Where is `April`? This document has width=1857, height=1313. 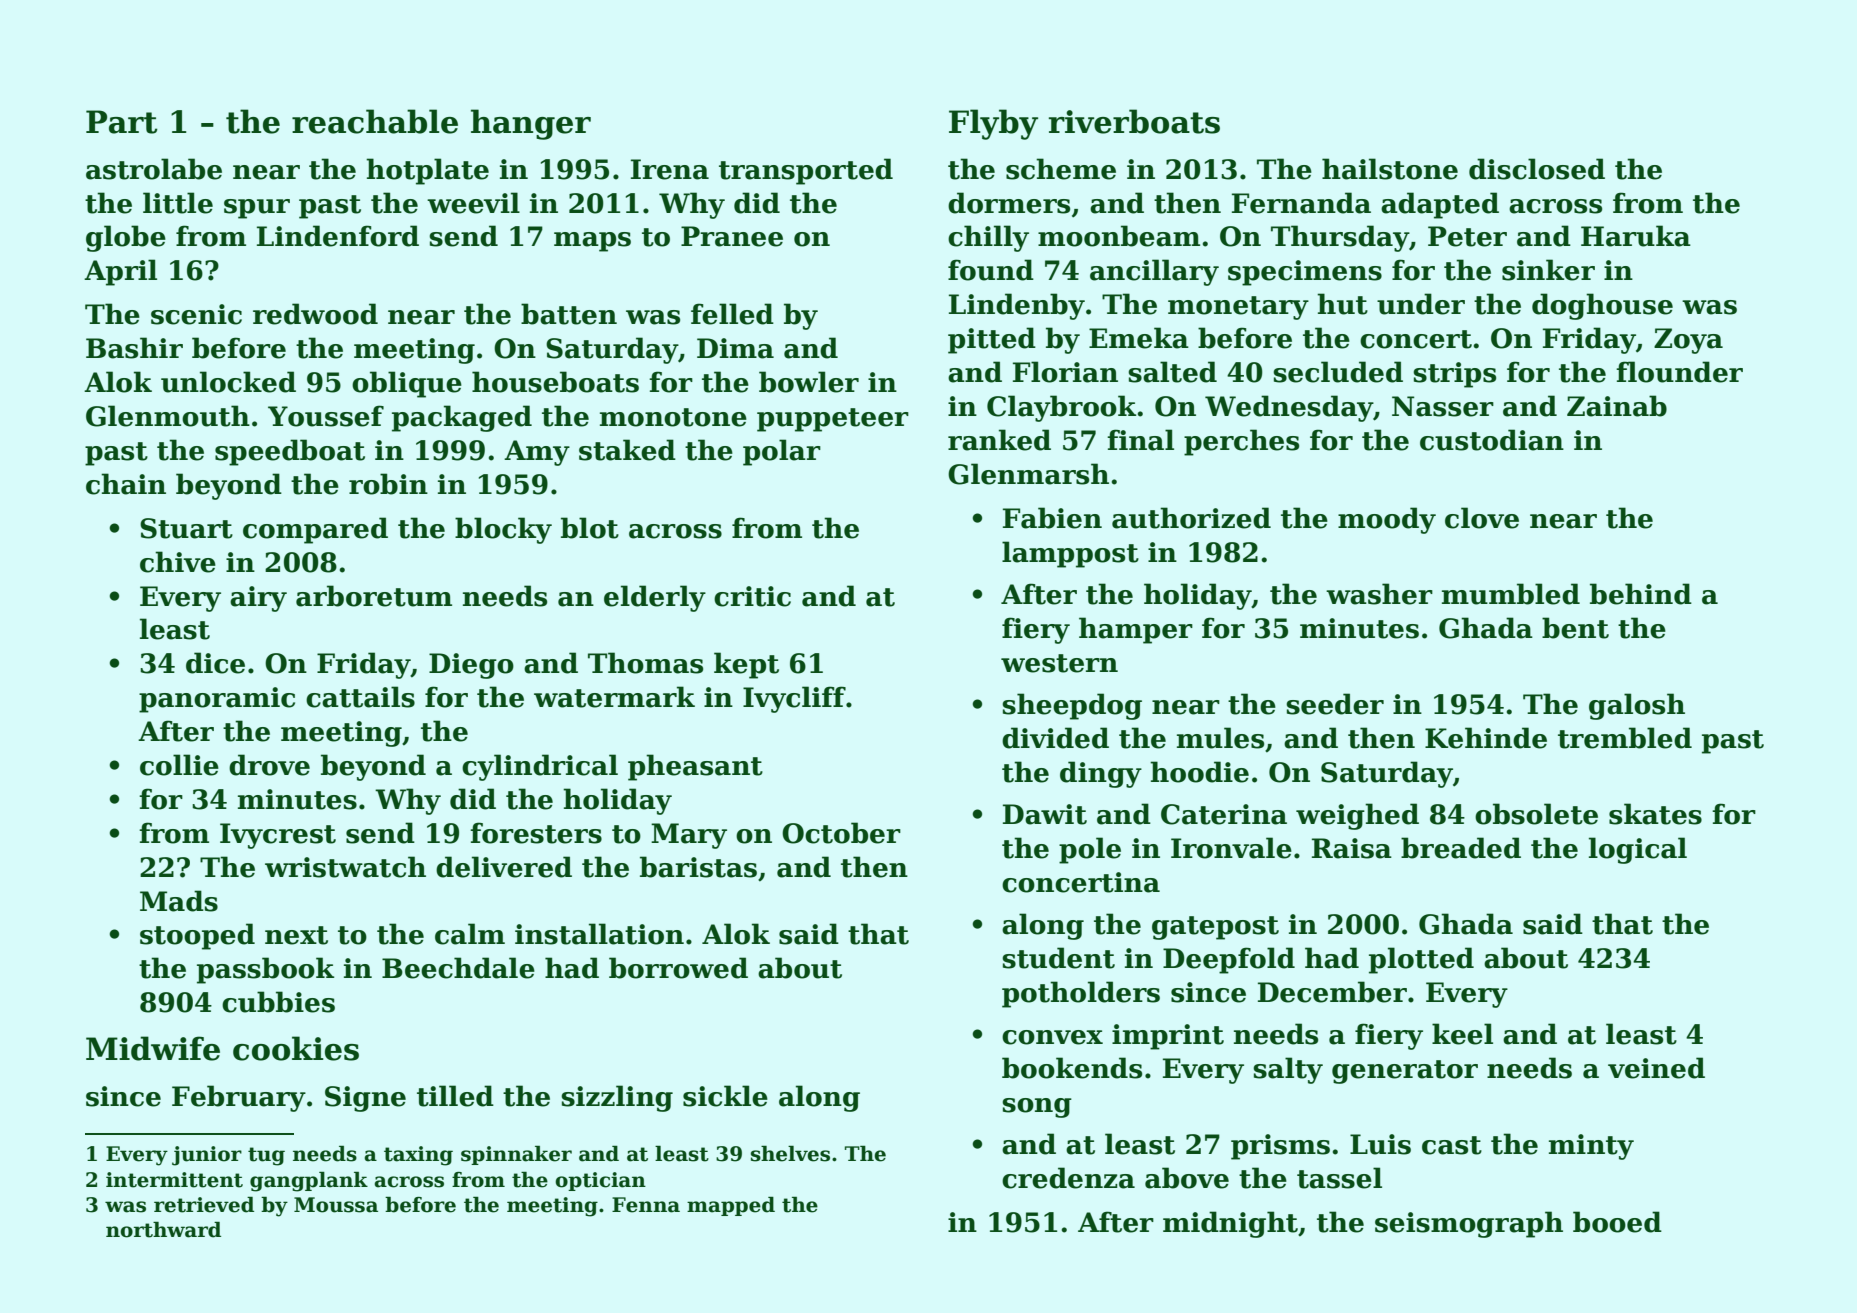
April is located at coordinates (120, 272).
